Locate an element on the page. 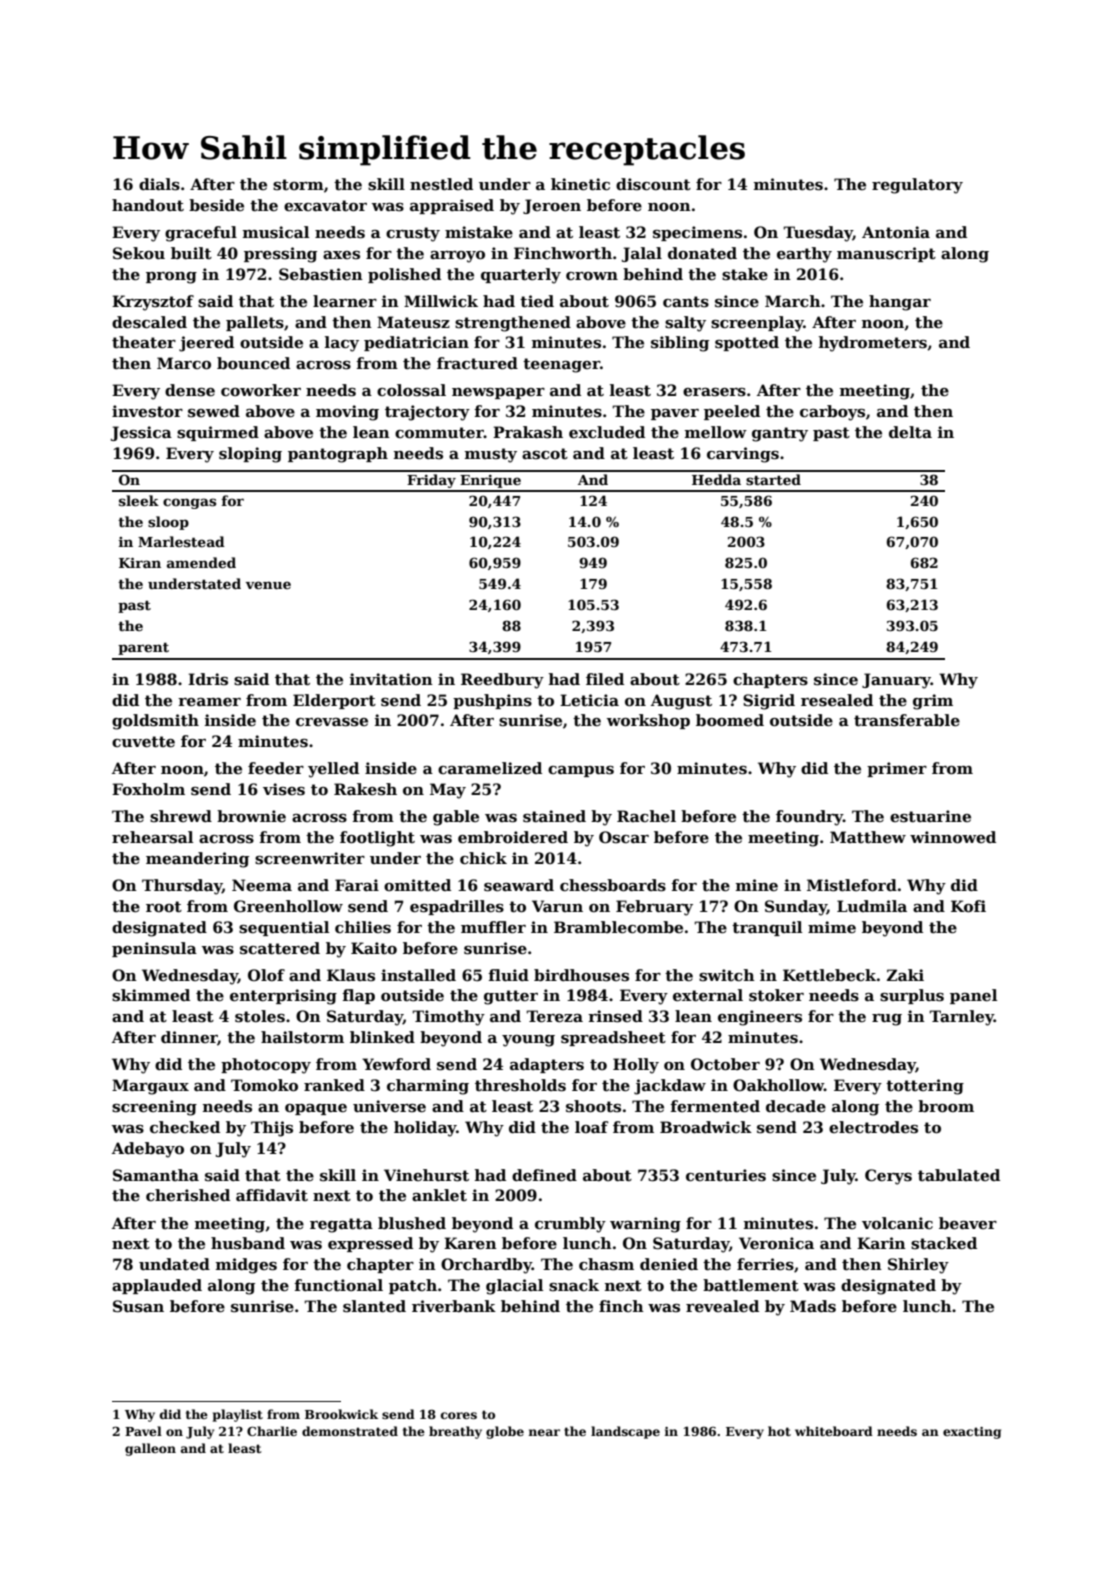 The width and height of the document is (1114, 1575). hangar is located at coordinates (900, 303).
